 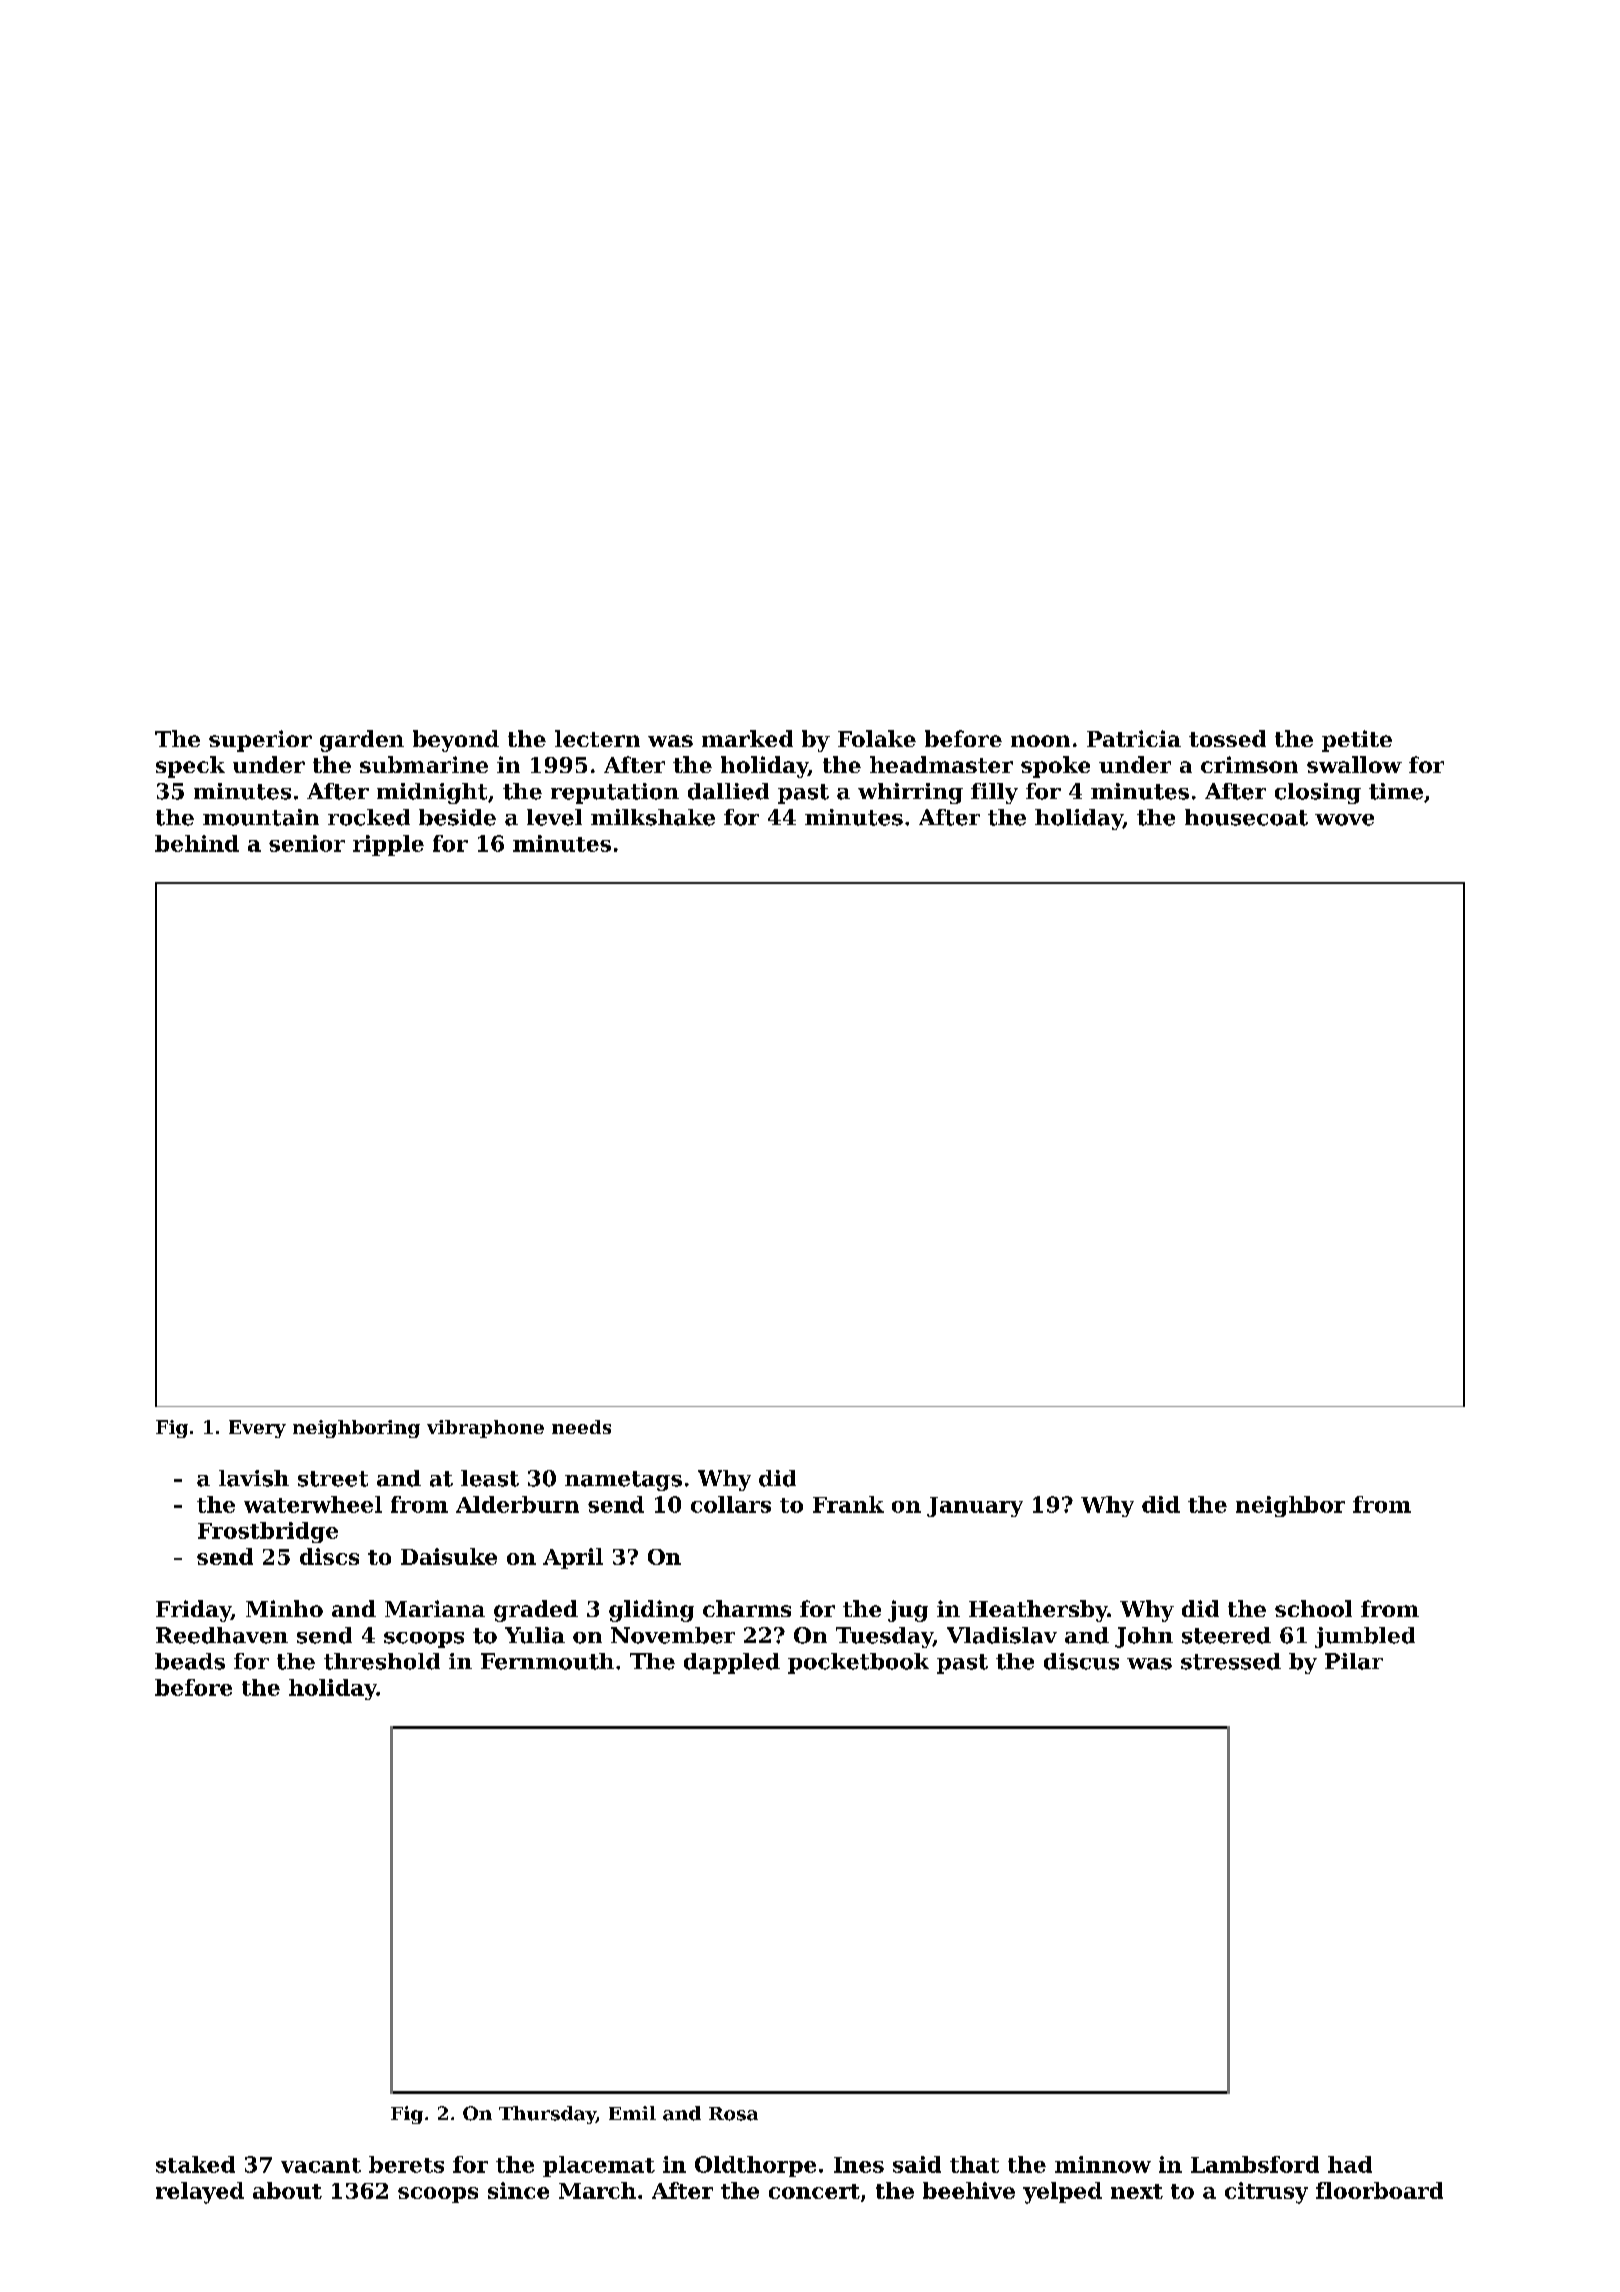 What do you see at coordinates (190, 767) in the page?
I see `speck` at bounding box center [190, 767].
